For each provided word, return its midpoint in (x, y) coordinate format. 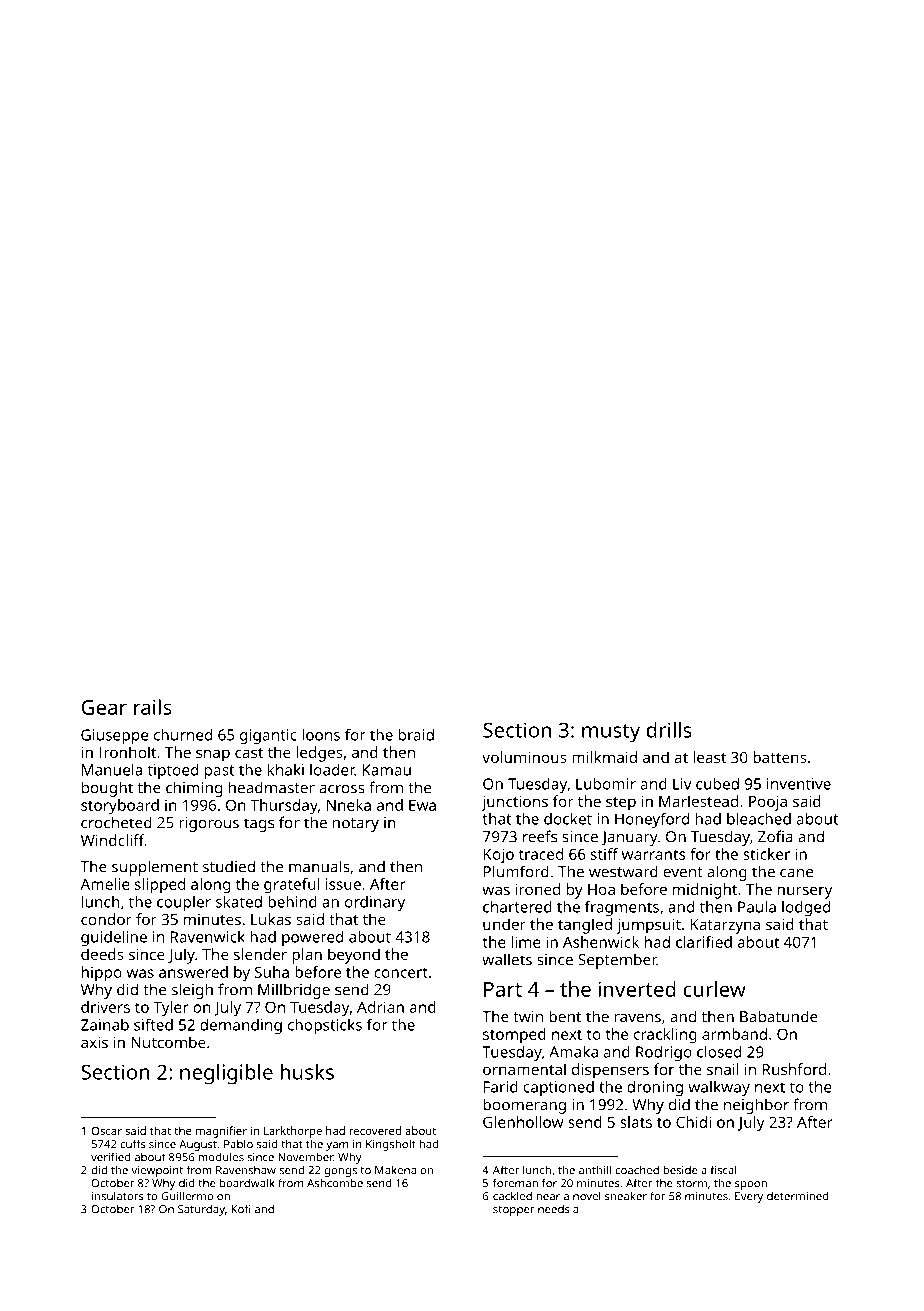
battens (780, 757)
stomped (514, 1036)
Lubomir (606, 784)
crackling (665, 1036)
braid (416, 735)
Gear (104, 707)
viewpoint (157, 1171)
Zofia (775, 836)
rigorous (209, 824)
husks (307, 1072)
